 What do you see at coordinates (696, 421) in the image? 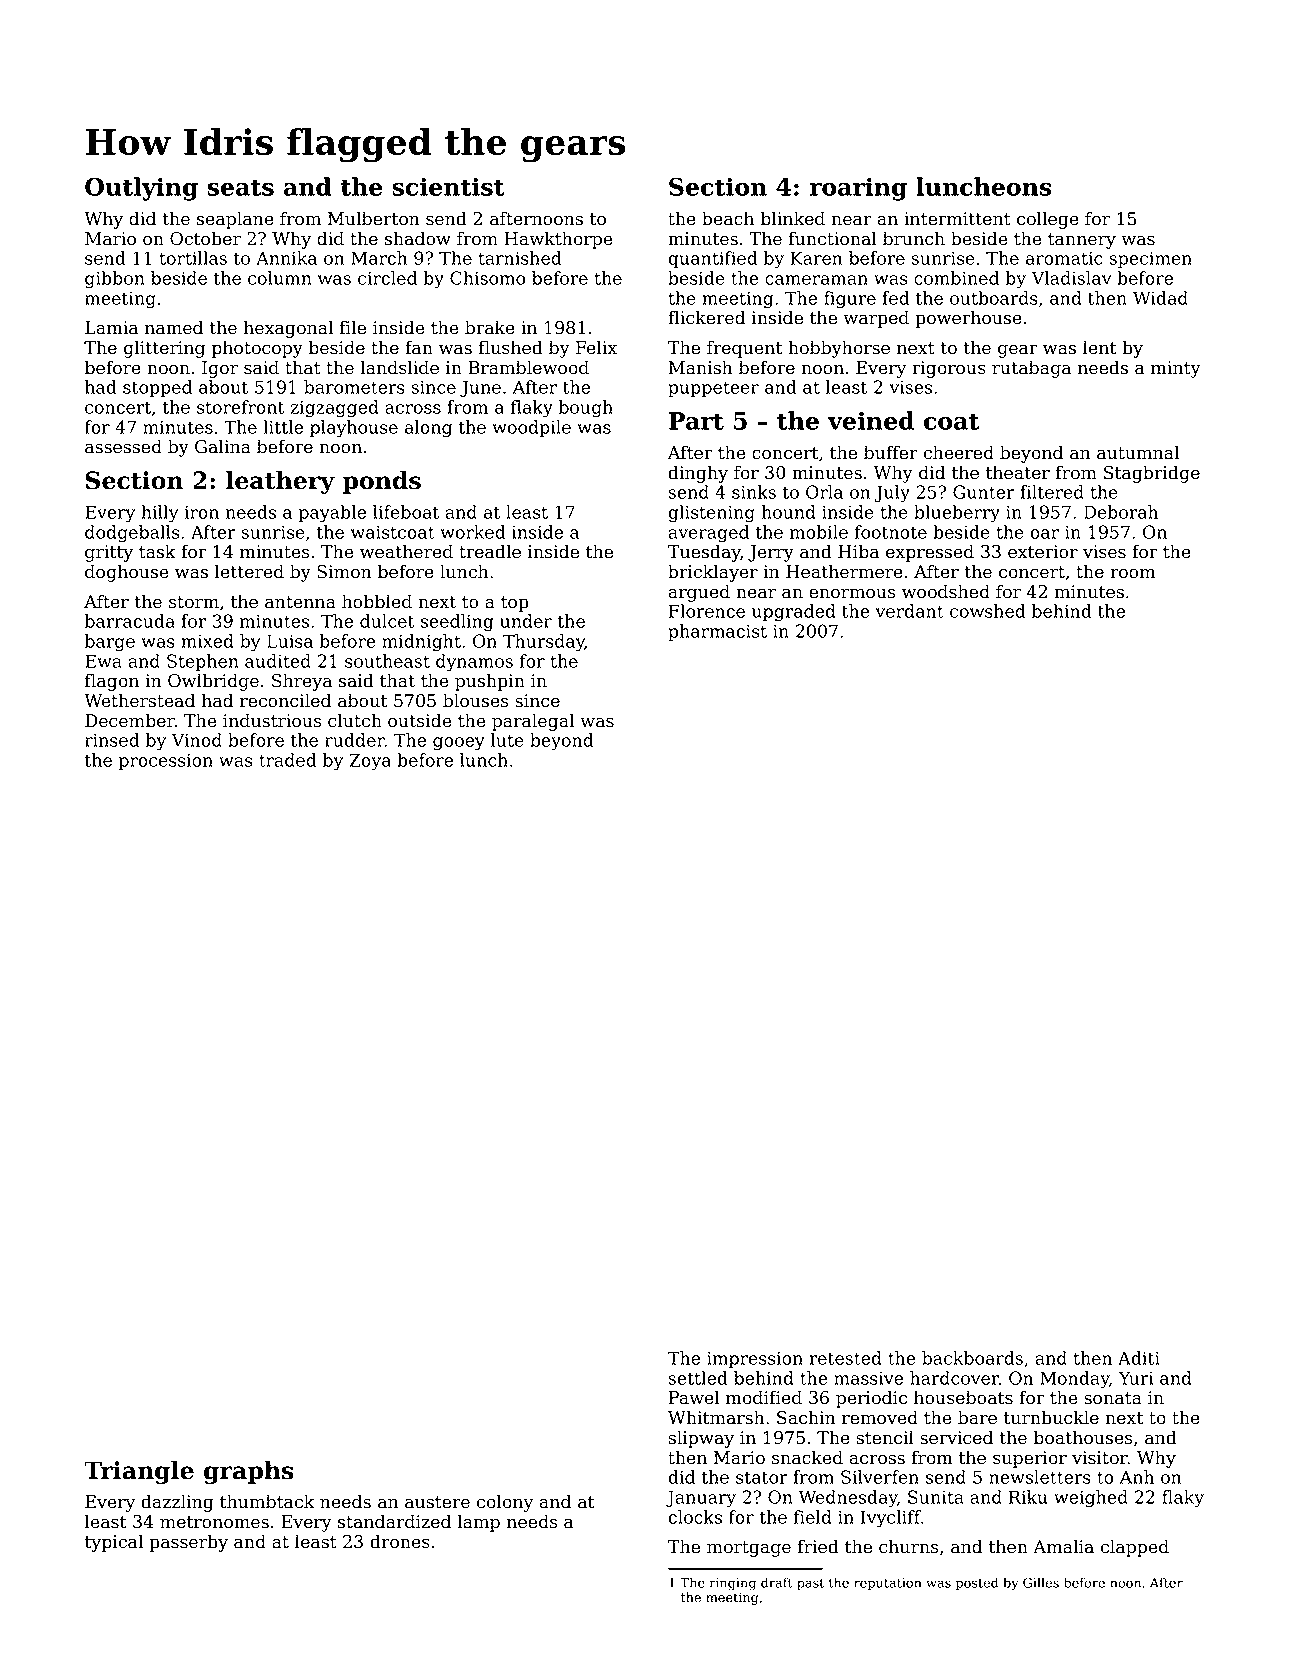
I see `Part` at bounding box center [696, 421].
